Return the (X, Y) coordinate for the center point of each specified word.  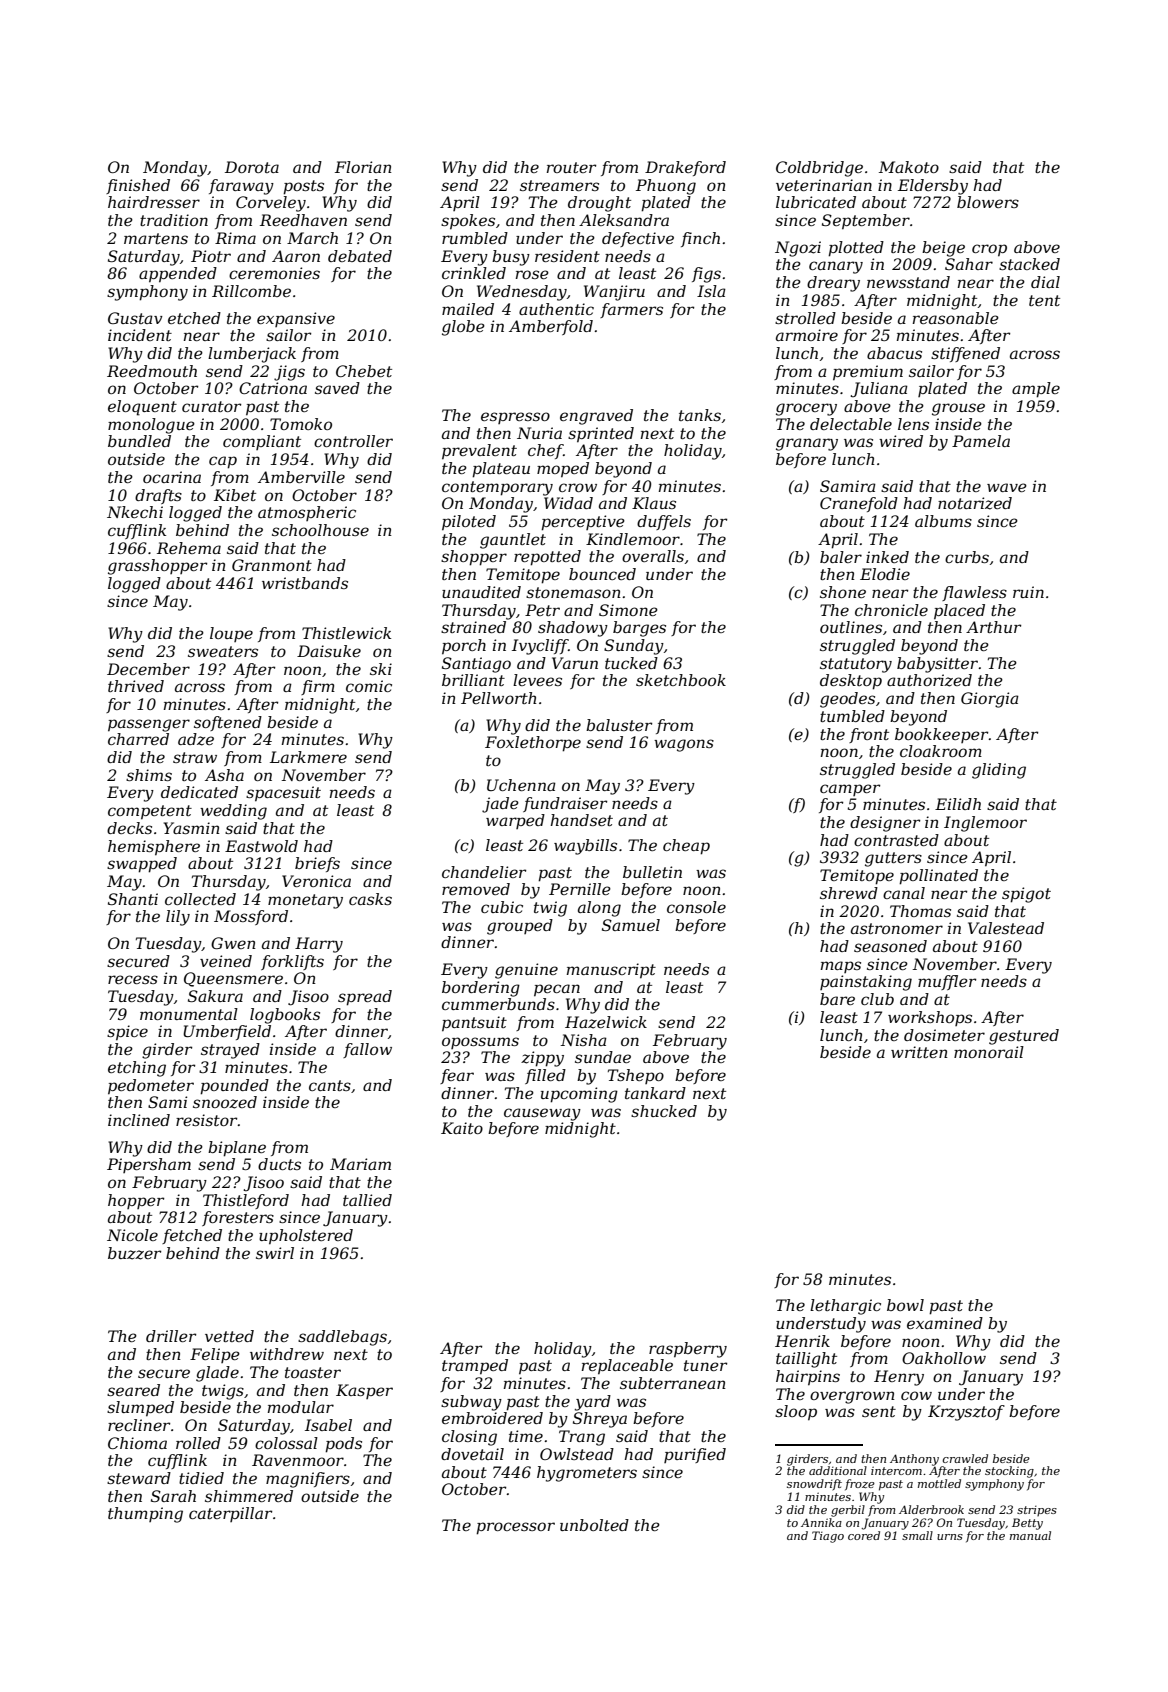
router (571, 167)
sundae (603, 1057)
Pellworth (499, 698)
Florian (363, 167)
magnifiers (308, 1480)
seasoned (890, 946)
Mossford (251, 917)
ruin (1028, 592)
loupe (231, 634)
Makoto (909, 167)
